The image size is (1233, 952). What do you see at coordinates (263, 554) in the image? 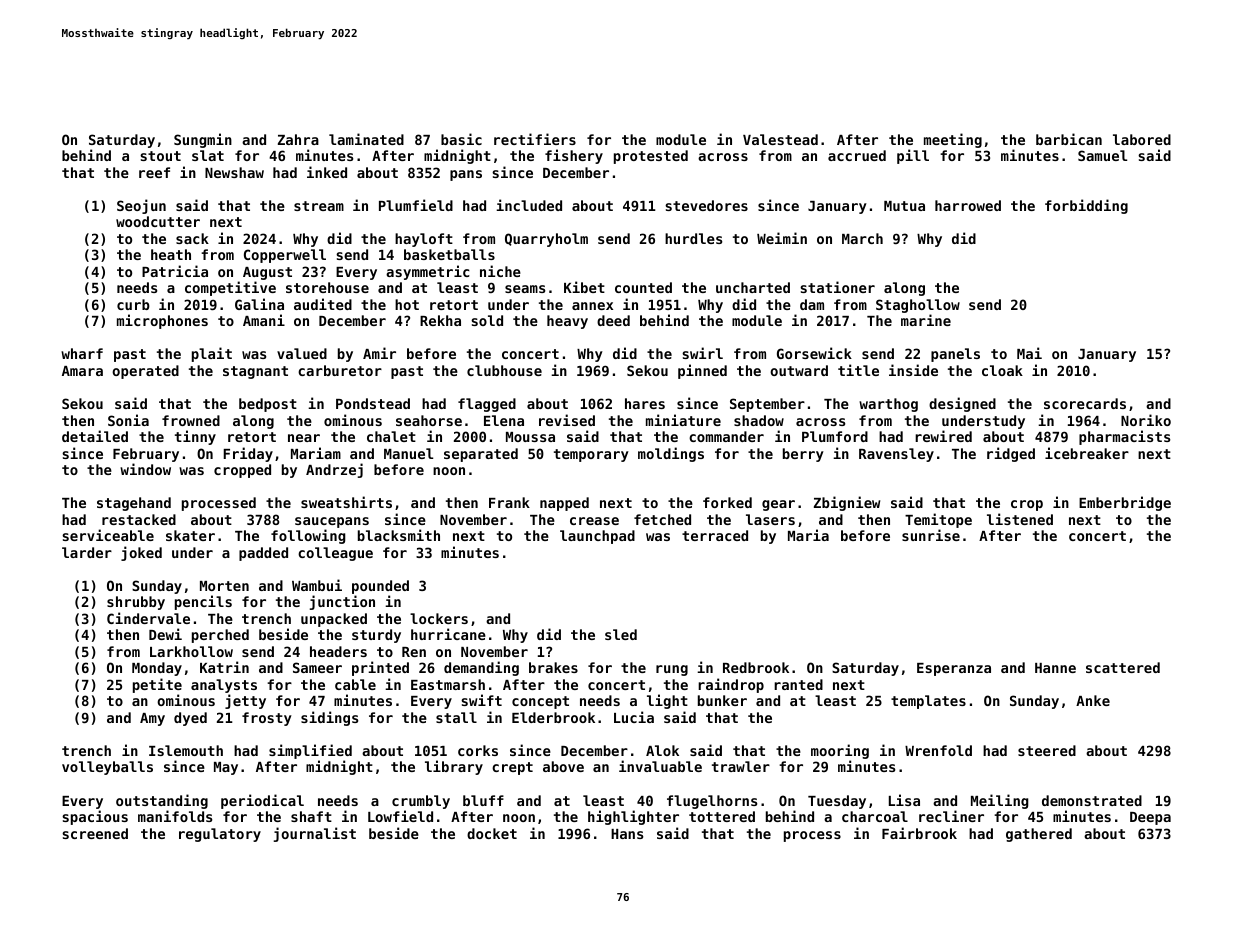
I see `padded` at bounding box center [263, 554].
